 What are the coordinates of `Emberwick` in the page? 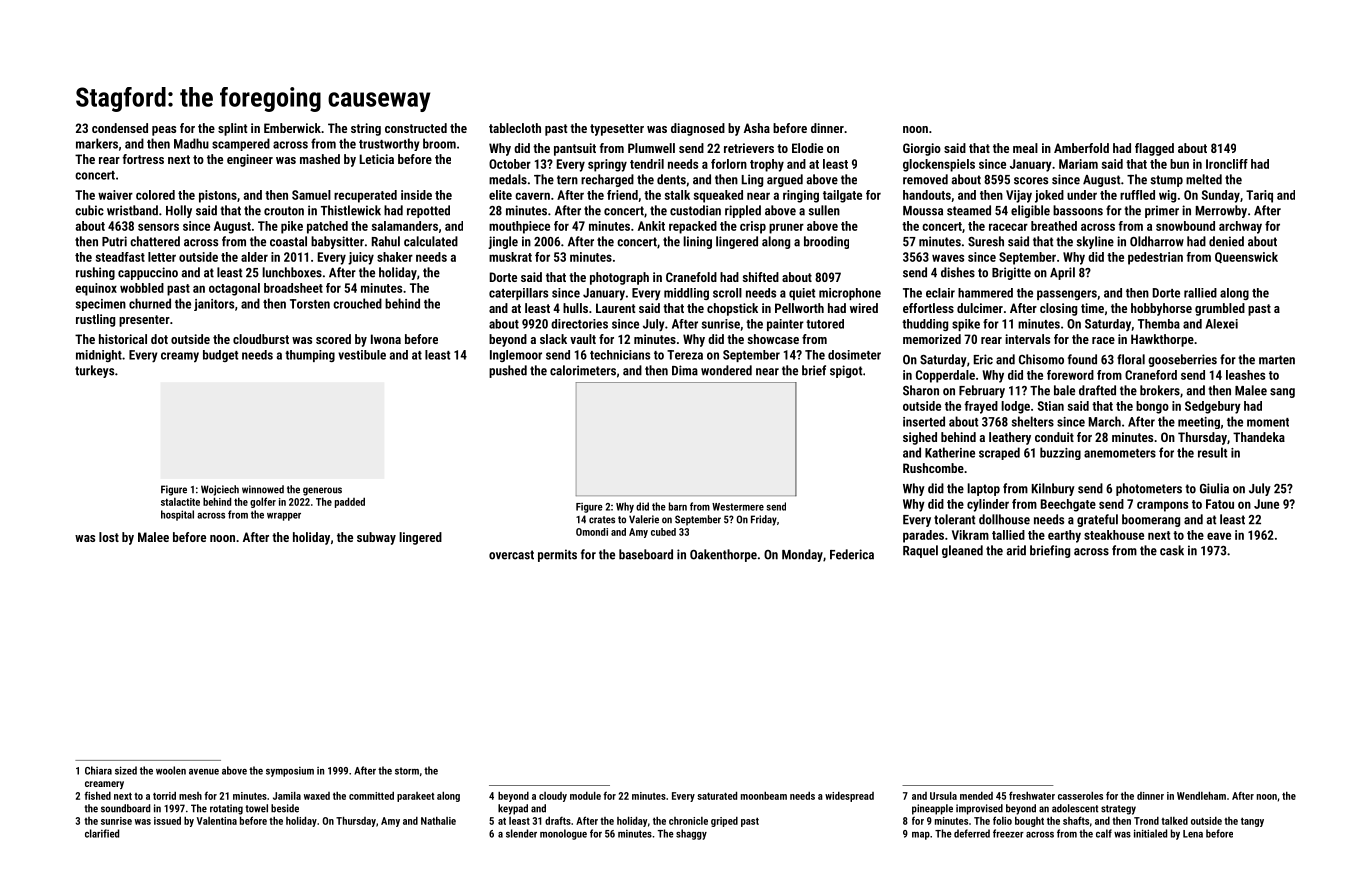 It's located at (292, 128).
